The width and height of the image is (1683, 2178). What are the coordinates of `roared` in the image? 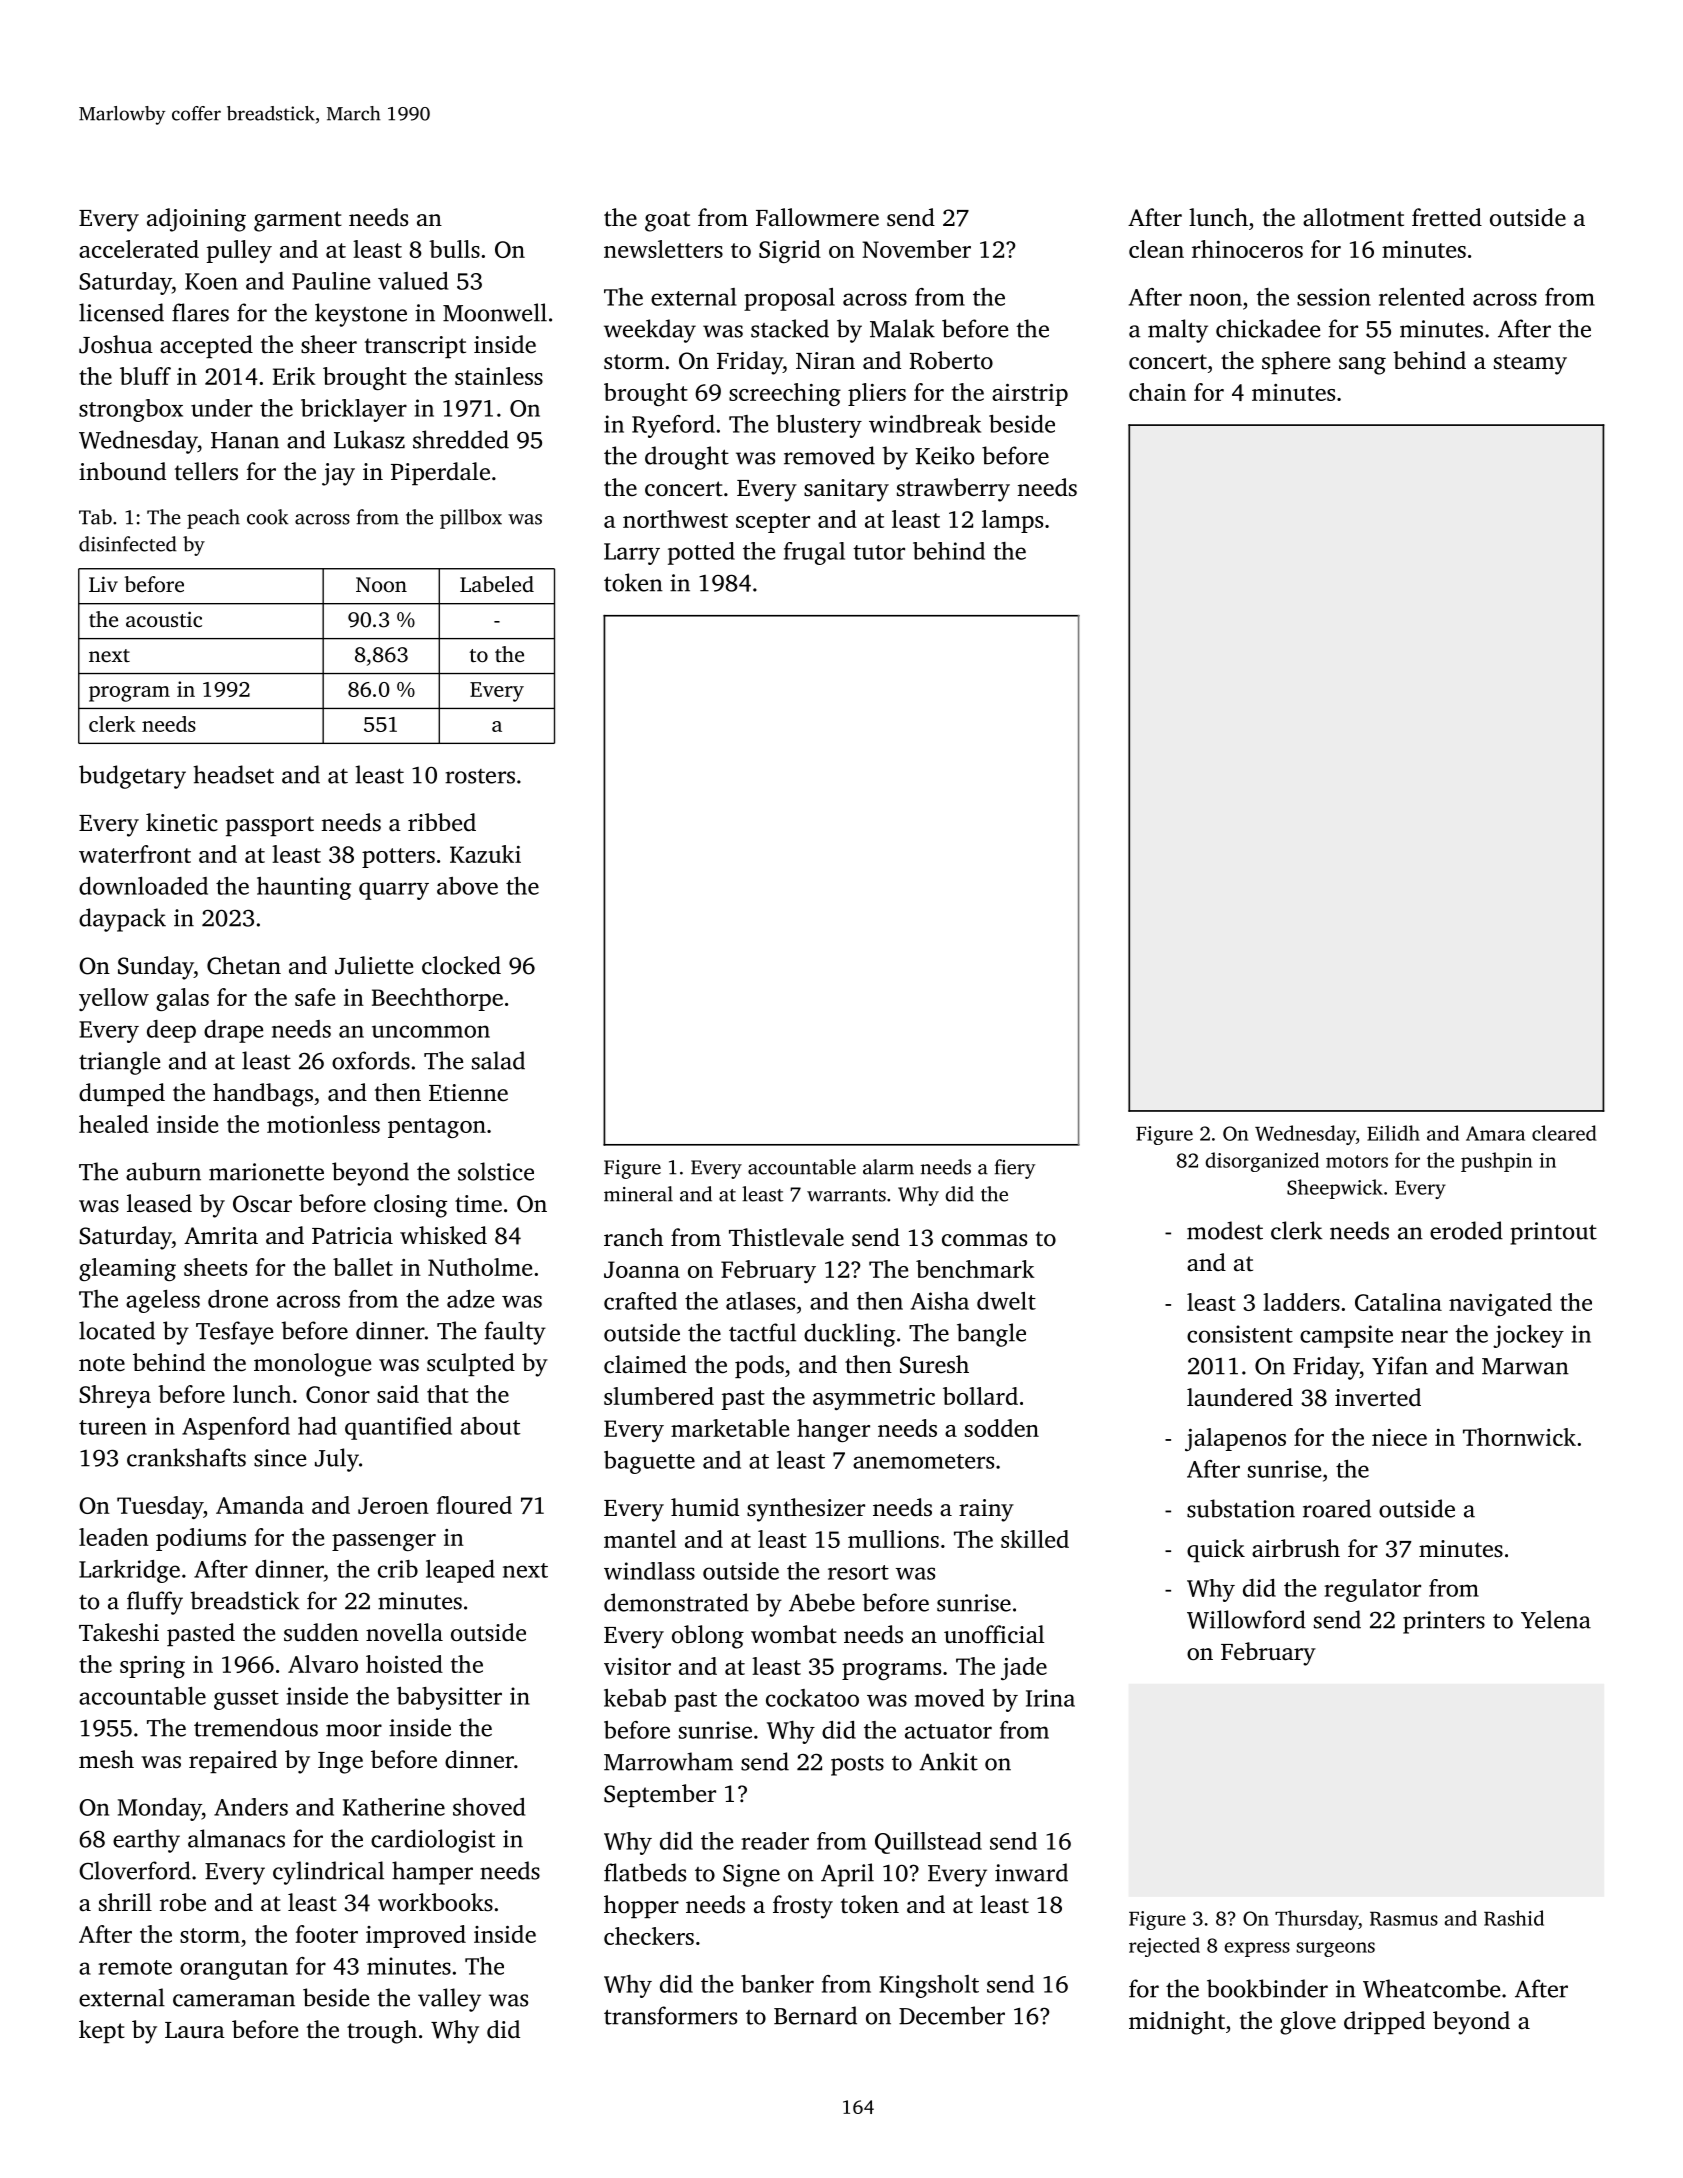 It's located at (1337, 1508).
